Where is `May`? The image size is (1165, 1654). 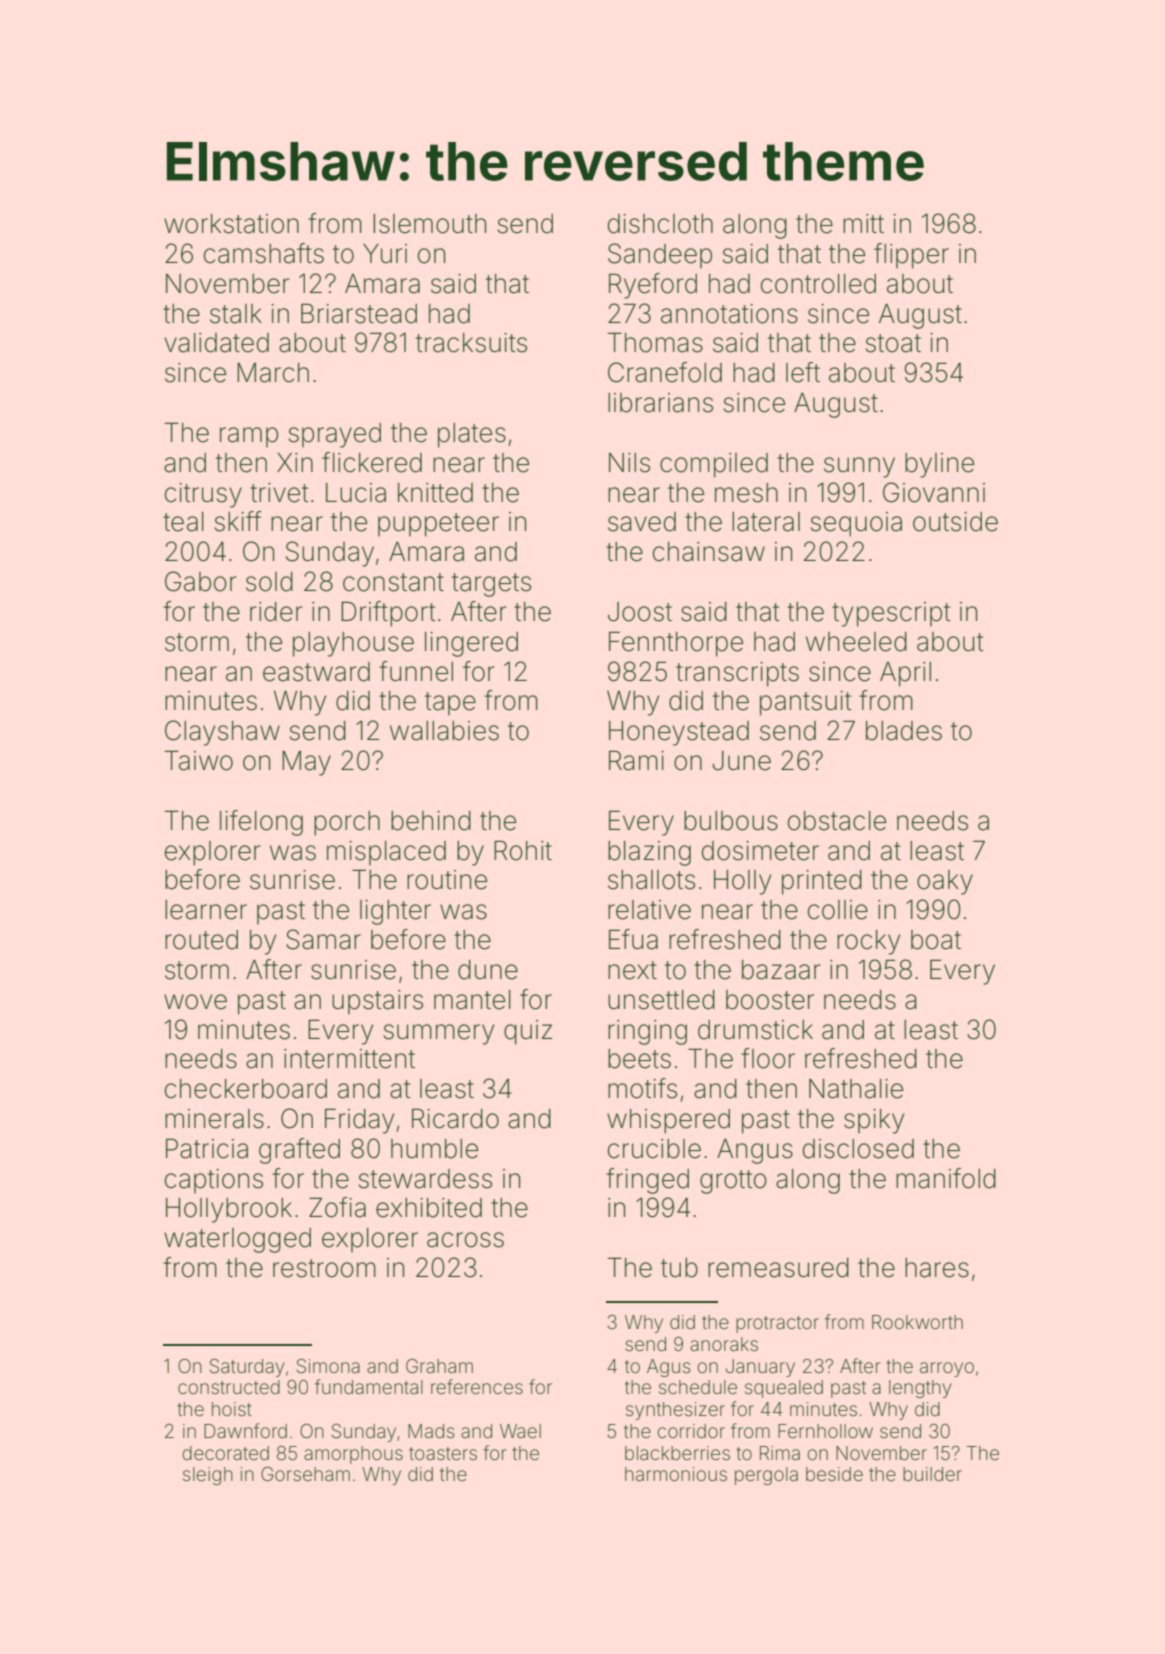 May is located at coordinates (306, 763).
